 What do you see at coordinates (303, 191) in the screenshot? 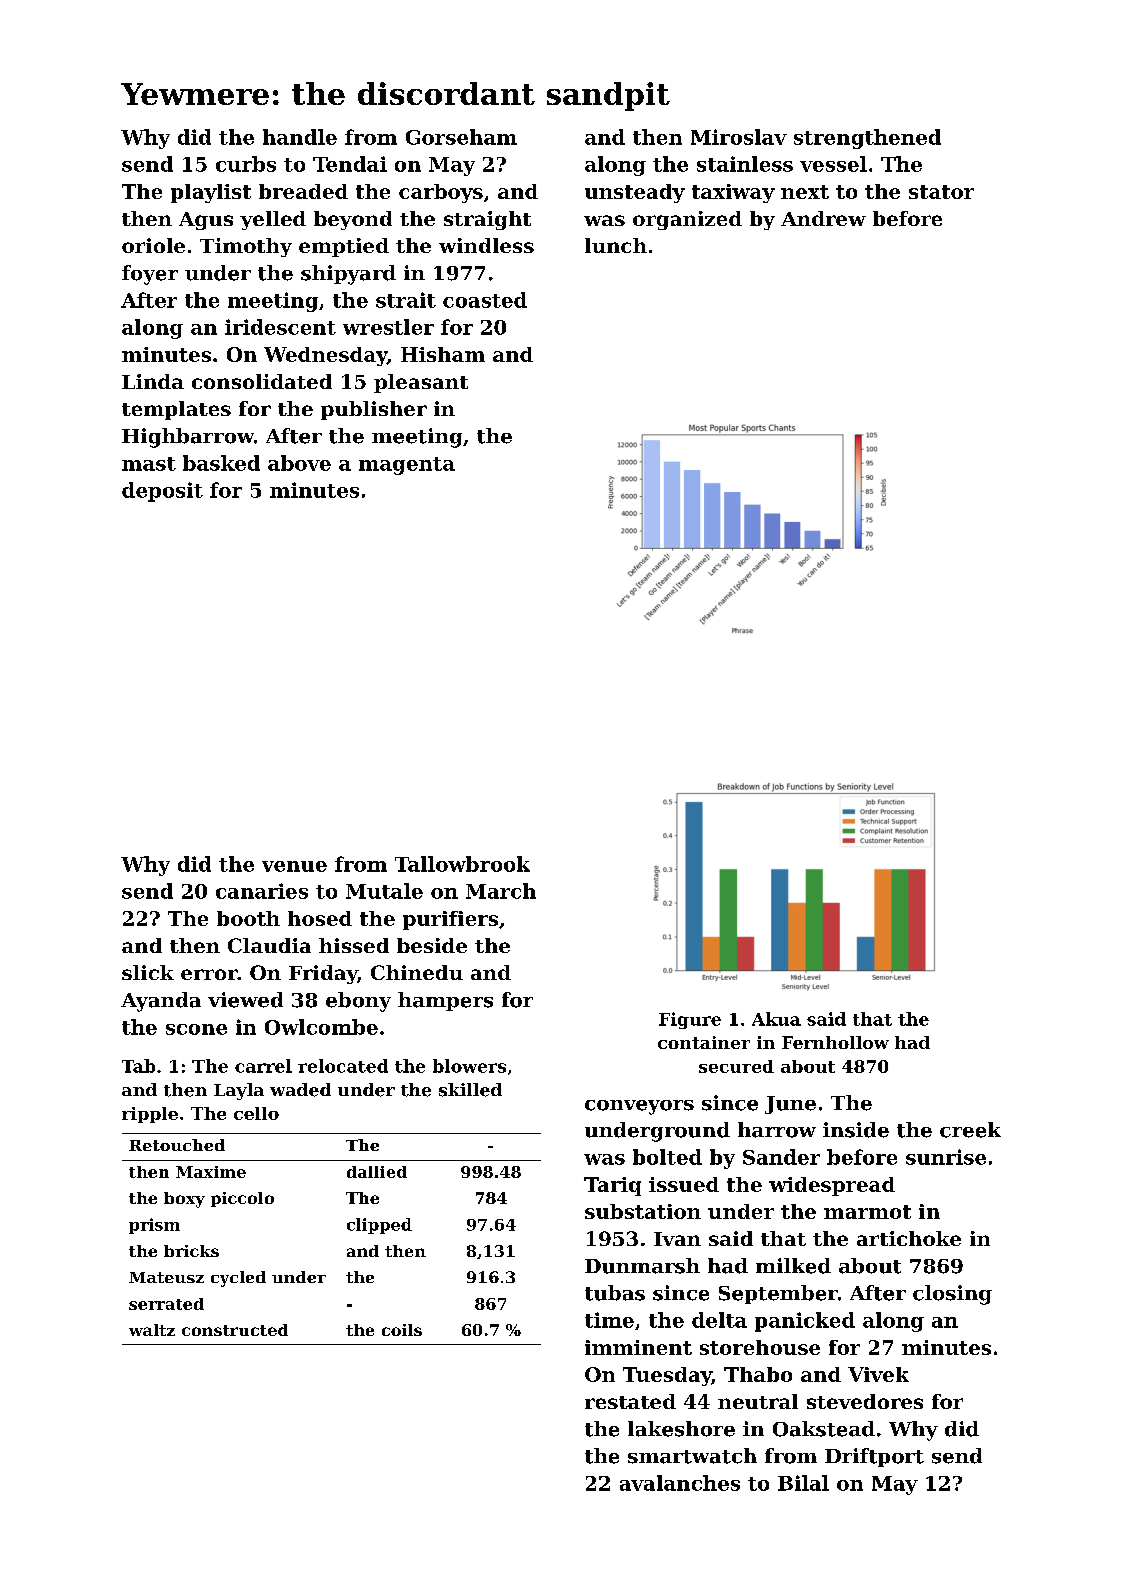
I see `breaded` at bounding box center [303, 191].
